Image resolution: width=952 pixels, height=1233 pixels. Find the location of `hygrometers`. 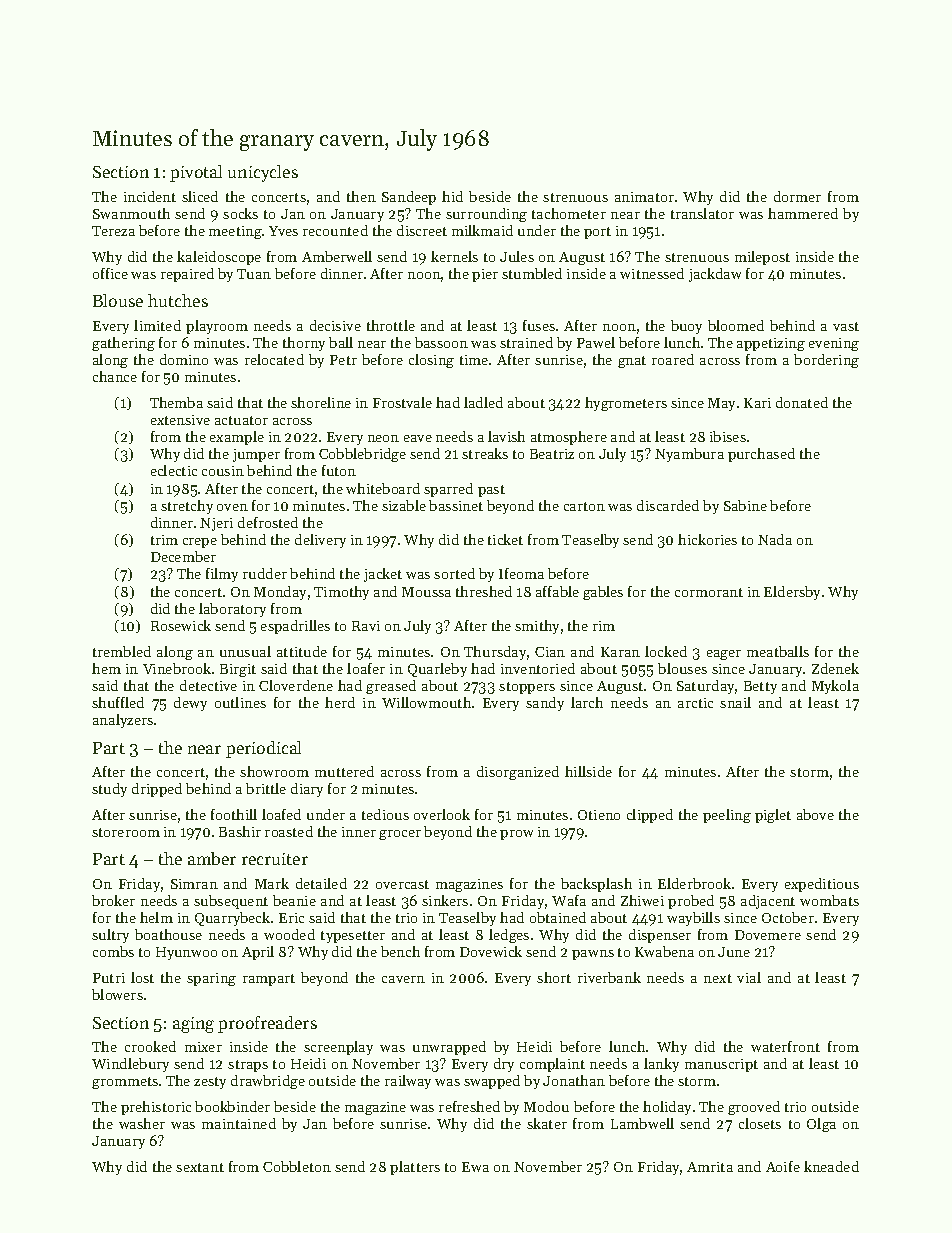

hygrometers is located at coordinates (626, 404).
